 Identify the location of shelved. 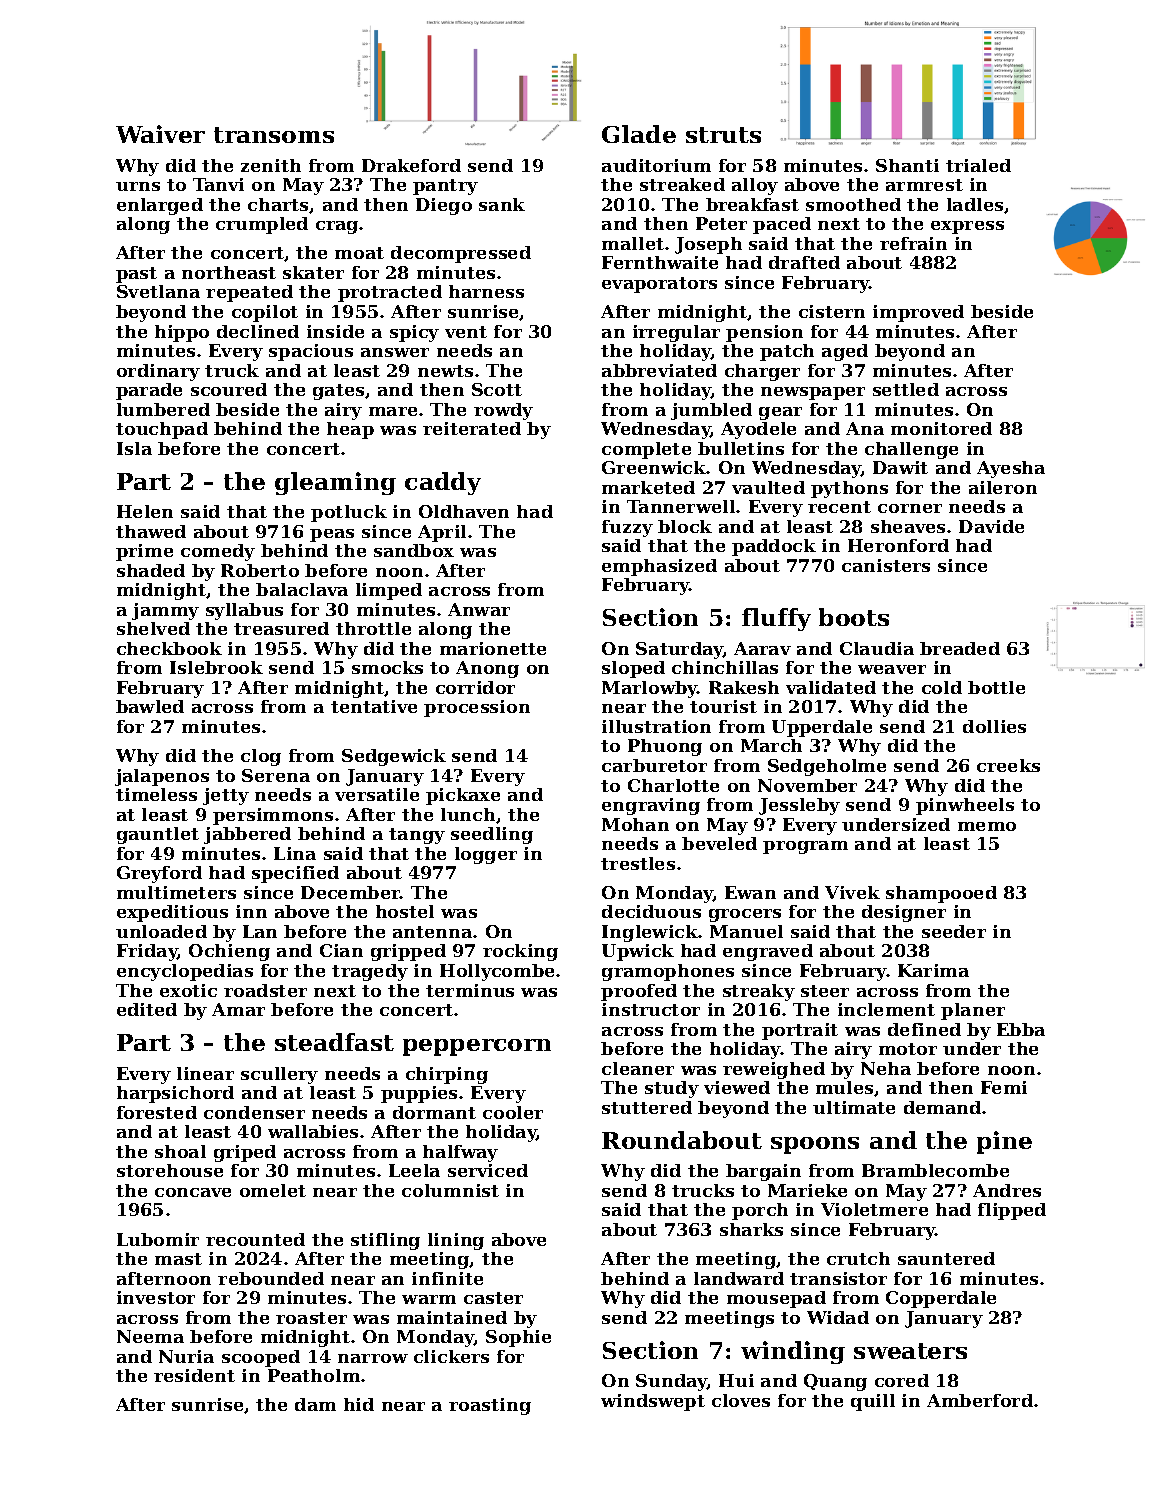
(153, 628).
